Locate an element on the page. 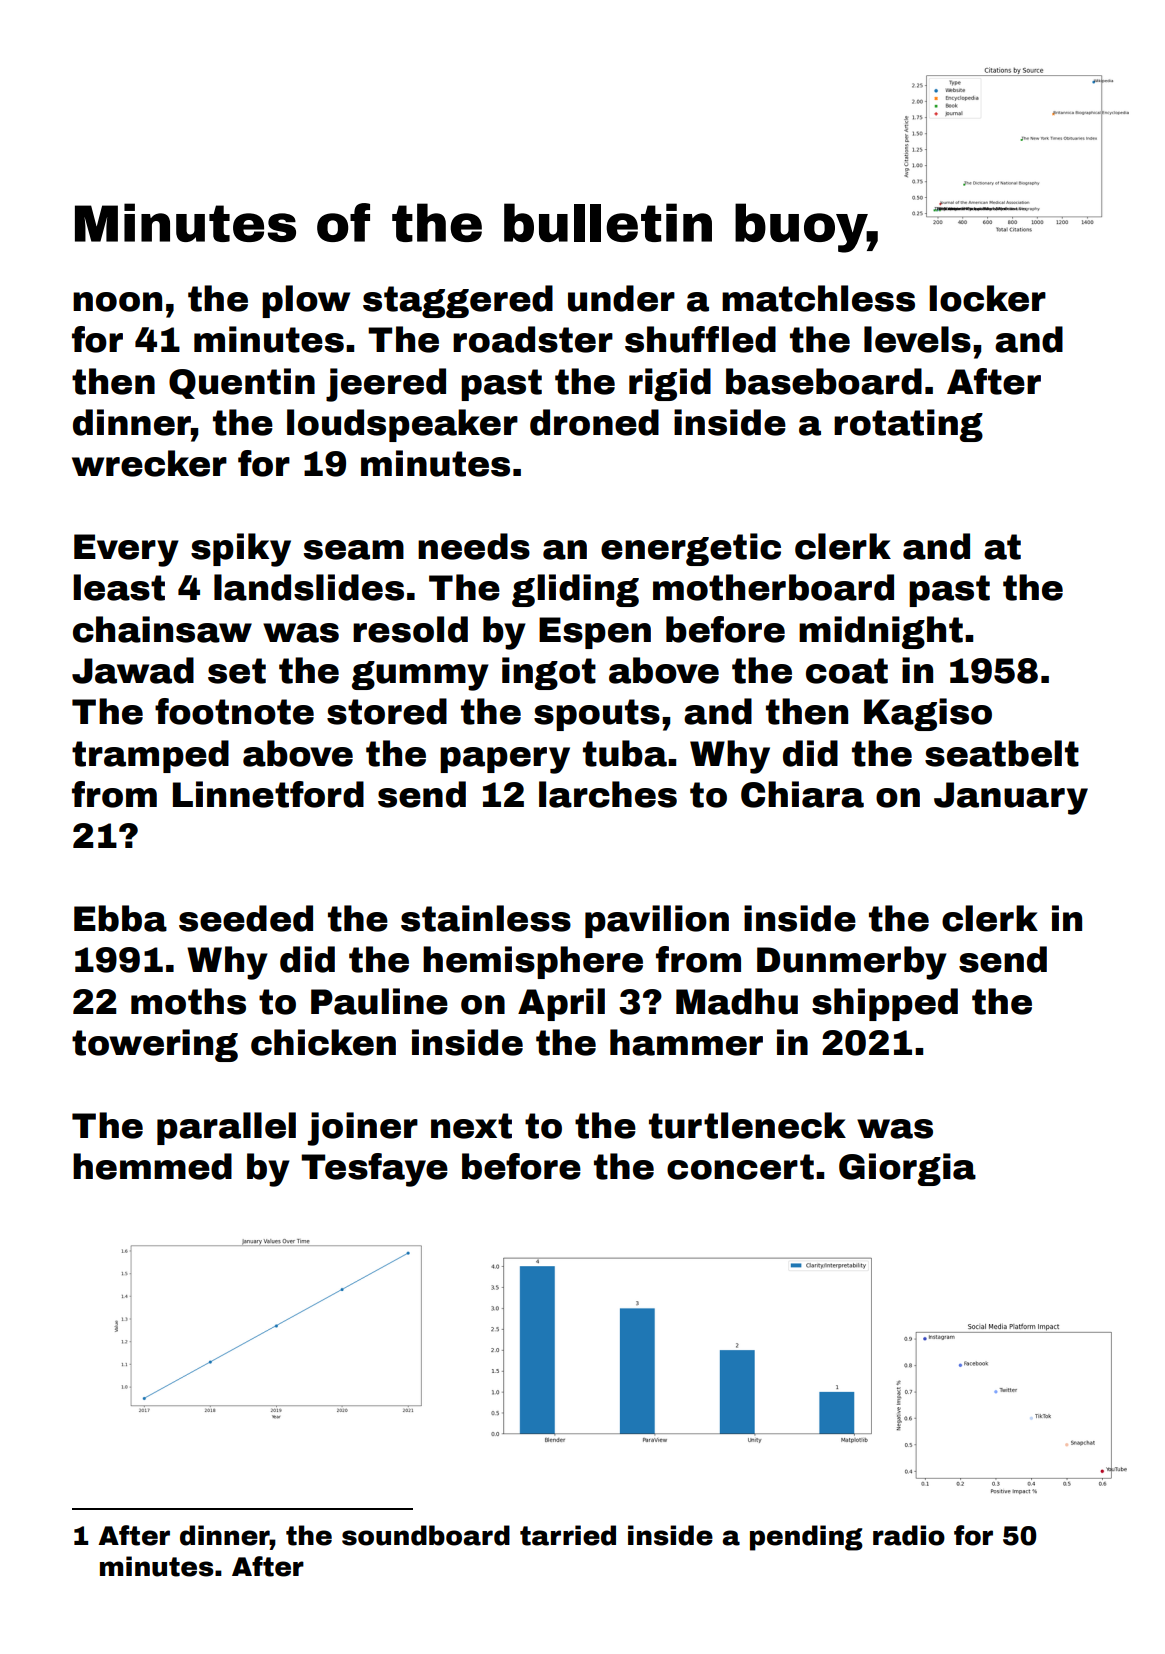 This document has height=1654, width=1165. wrecker is located at coordinates (149, 463).
